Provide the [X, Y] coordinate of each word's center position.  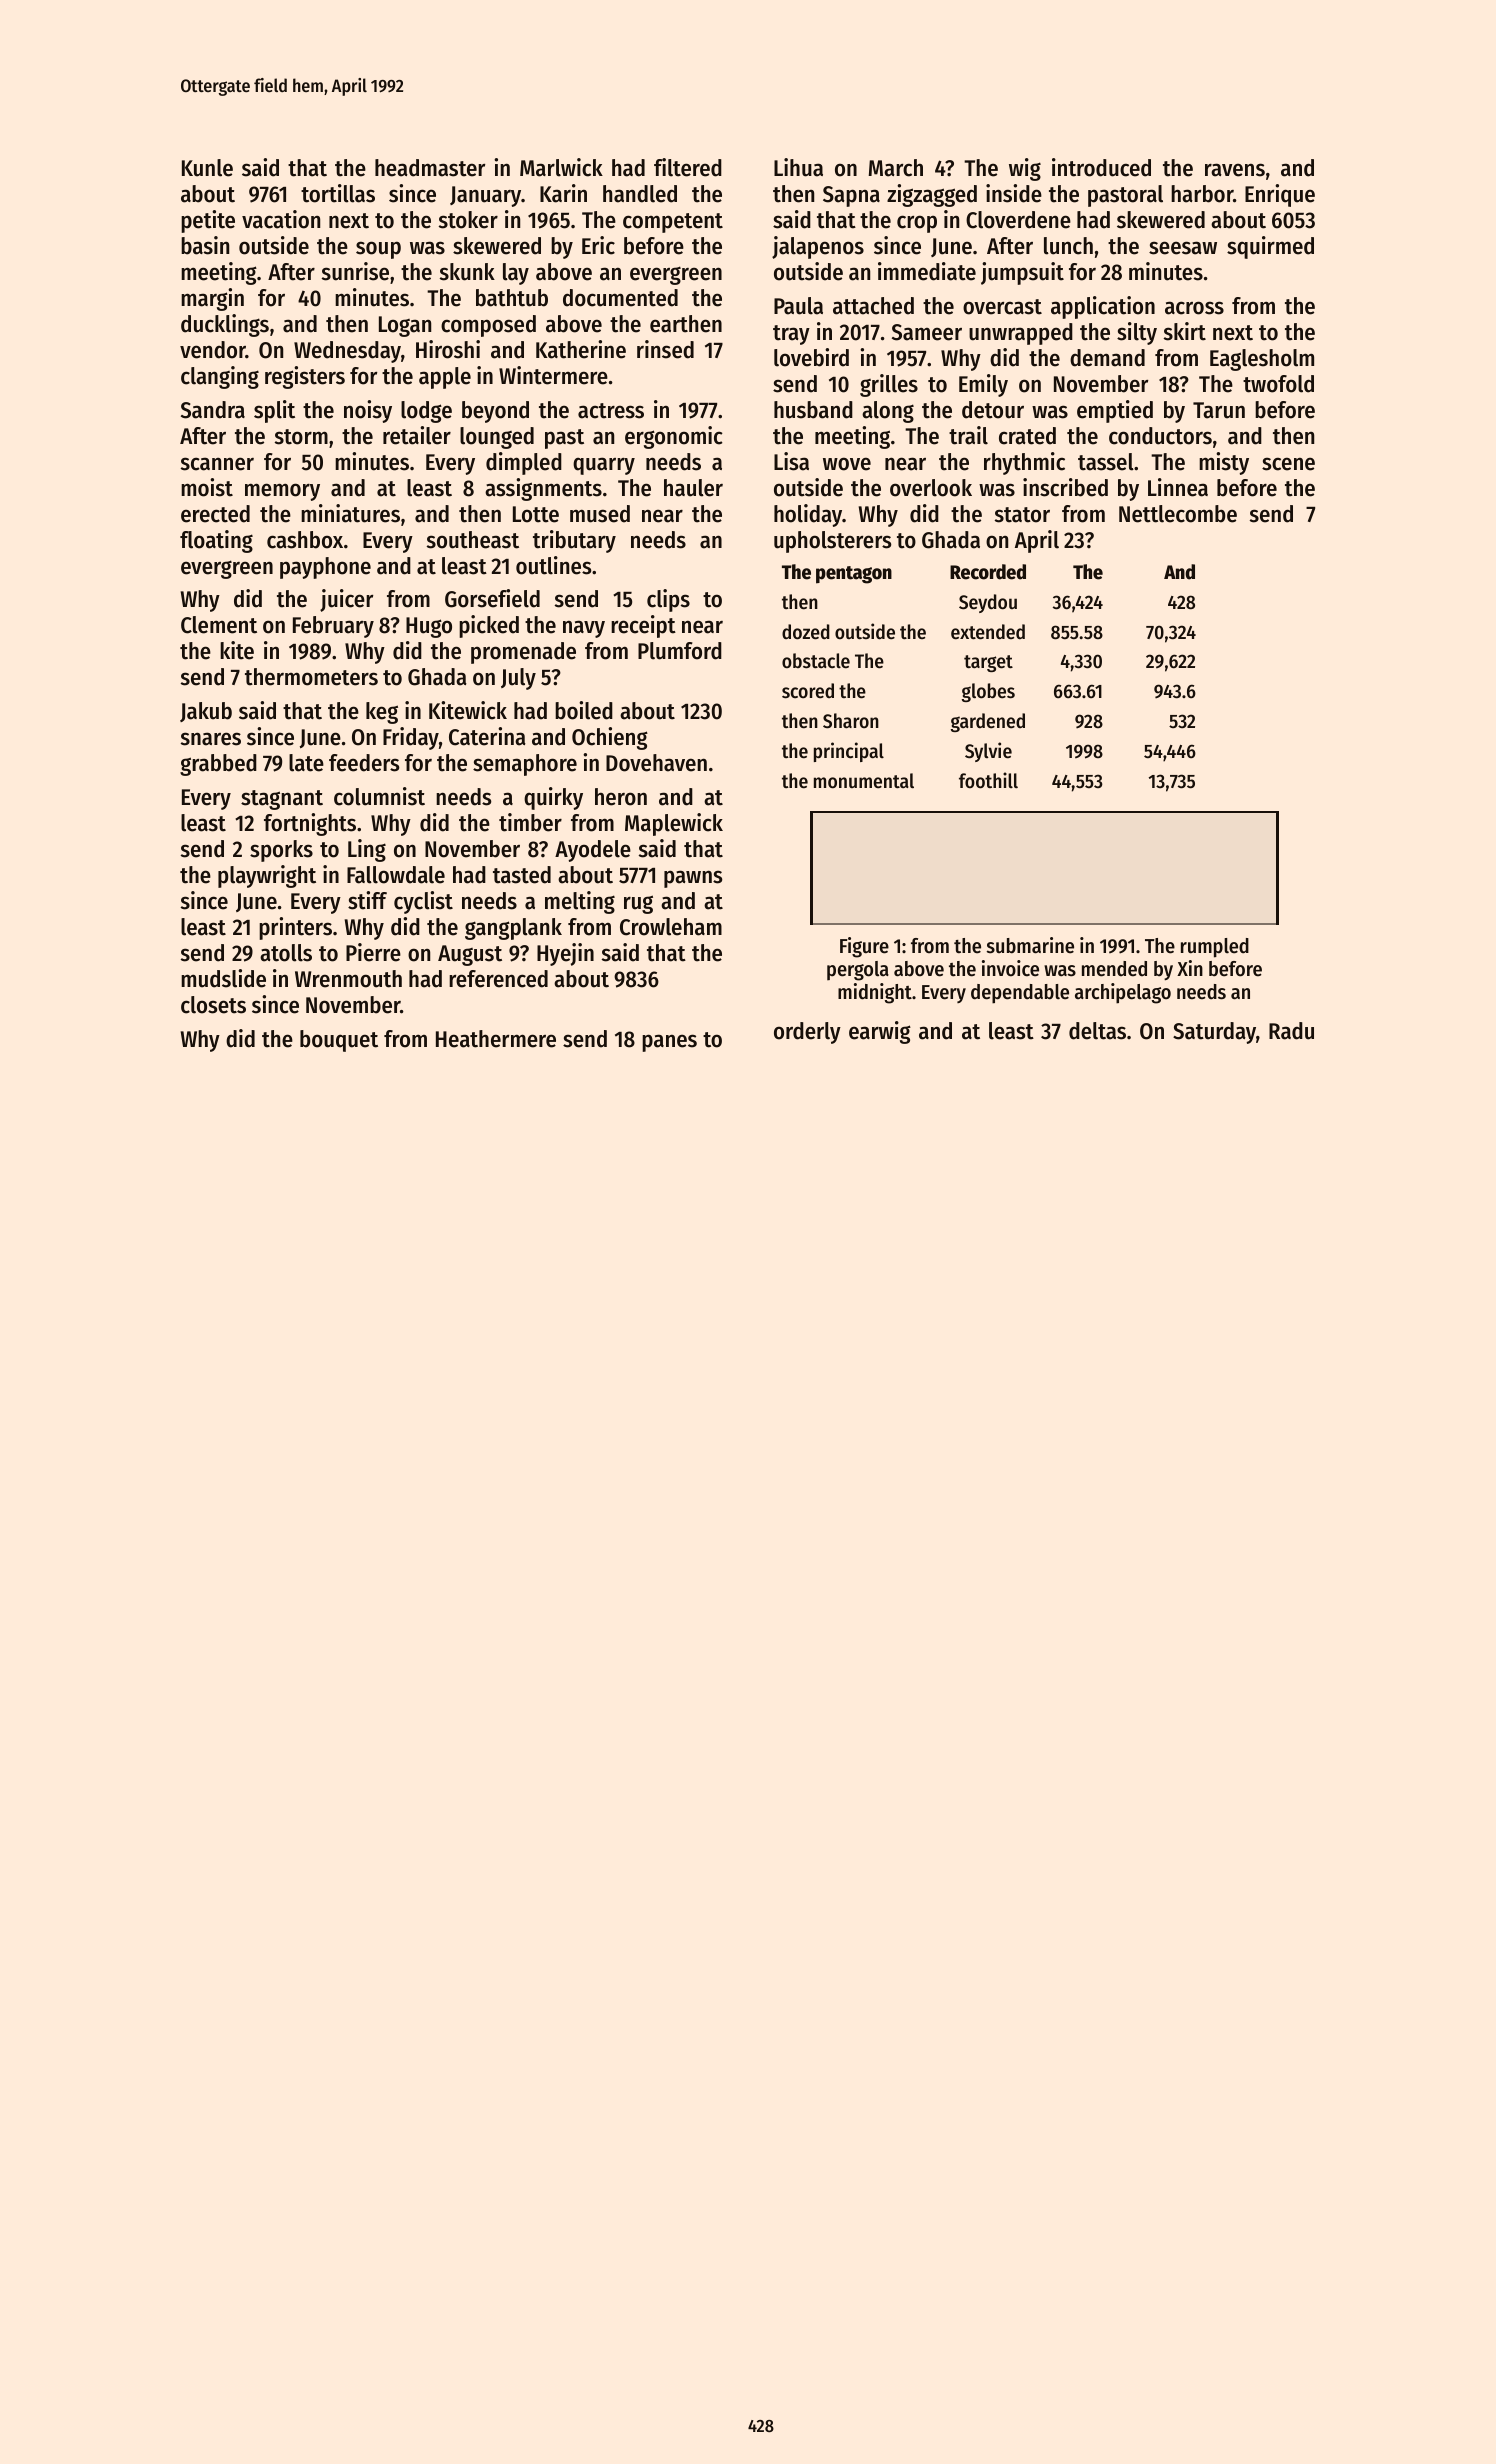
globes [988, 692]
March [895, 168]
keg [382, 713]
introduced [1101, 167]
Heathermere [496, 1039]
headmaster [430, 168]
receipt [643, 626]
